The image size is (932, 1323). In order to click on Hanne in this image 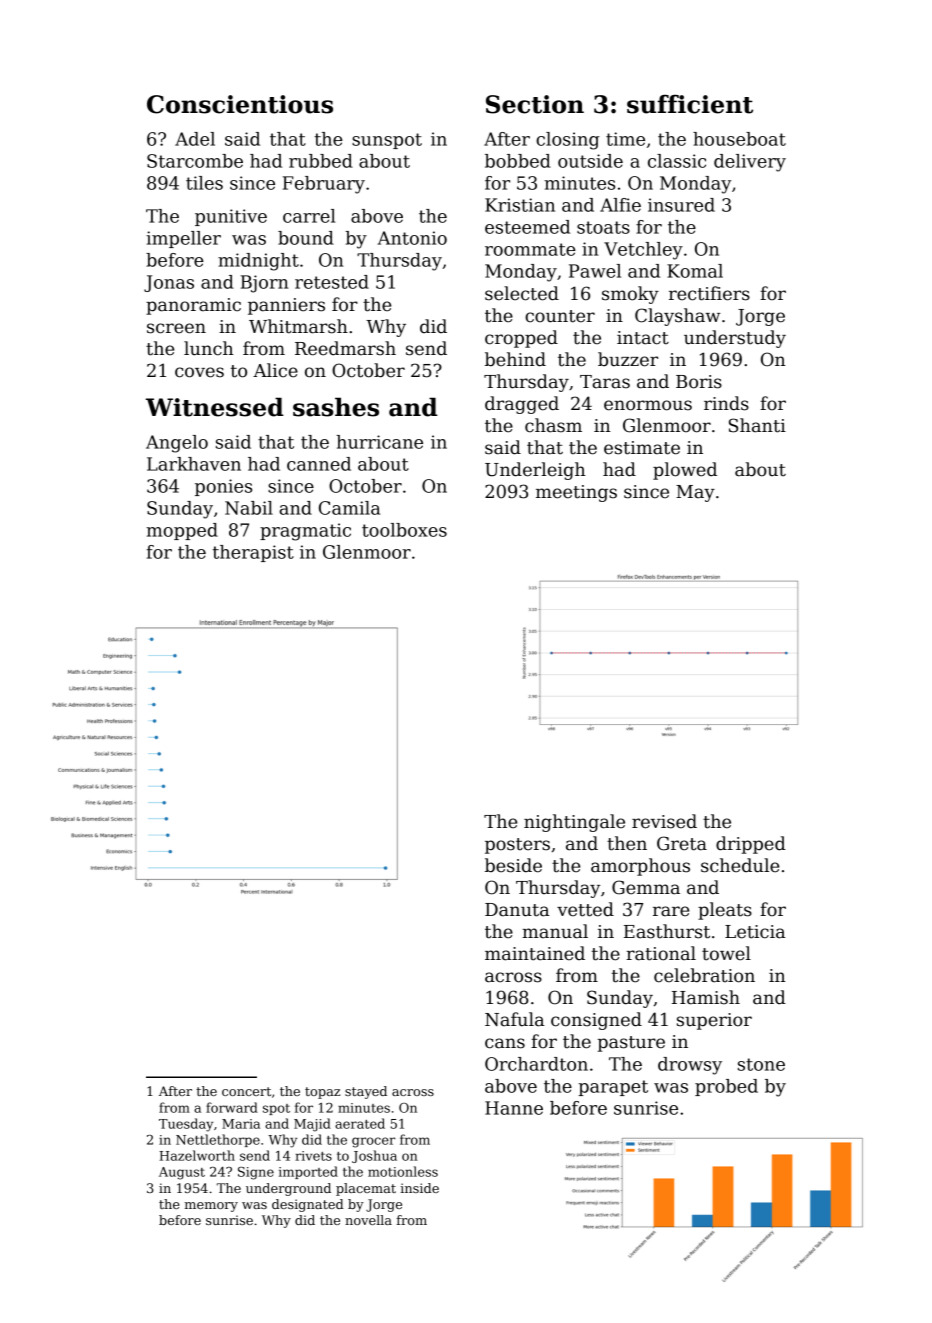, I will do `click(514, 1108)`.
